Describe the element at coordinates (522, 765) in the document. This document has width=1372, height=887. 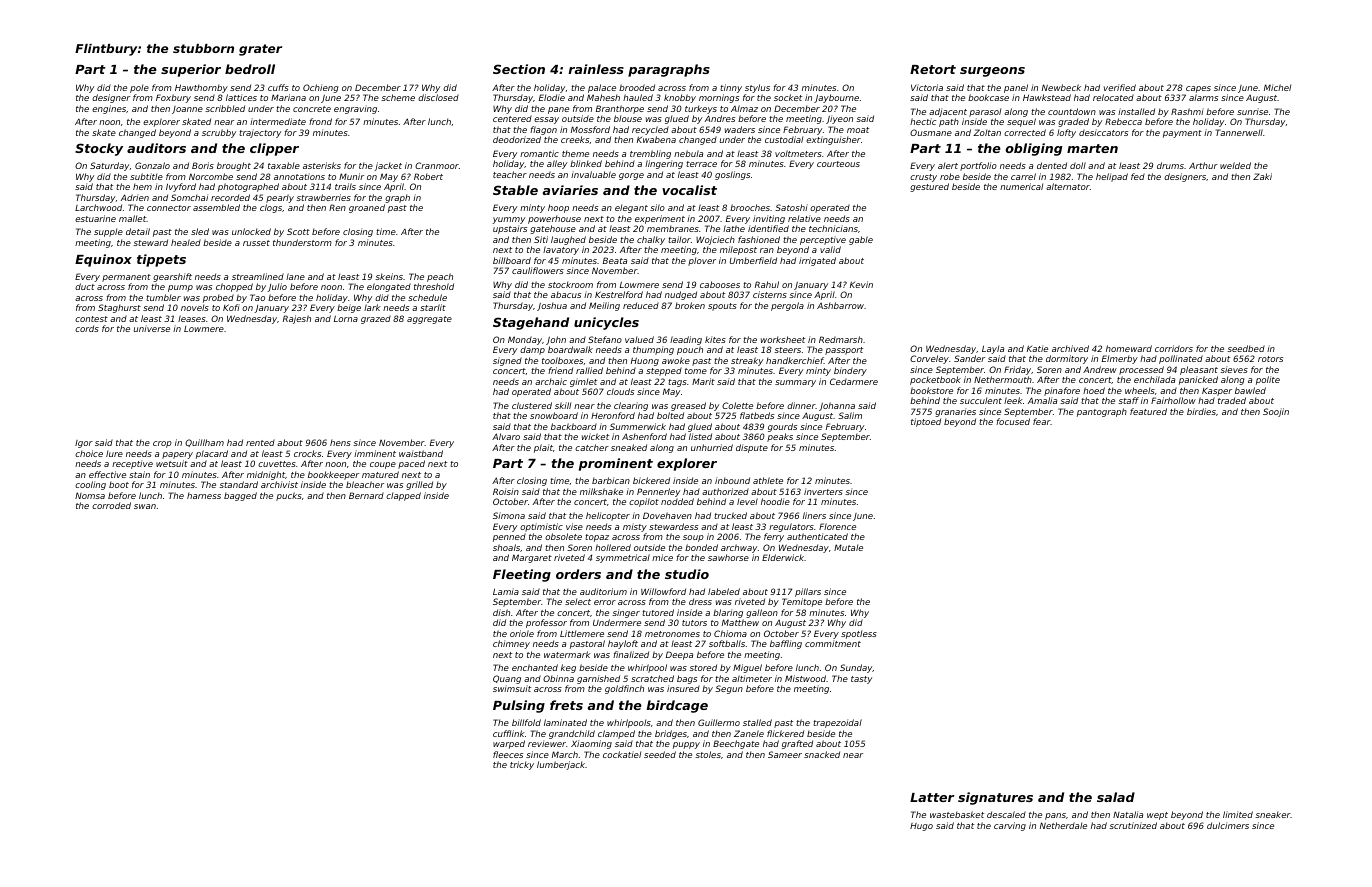
I see `tricky` at that location.
